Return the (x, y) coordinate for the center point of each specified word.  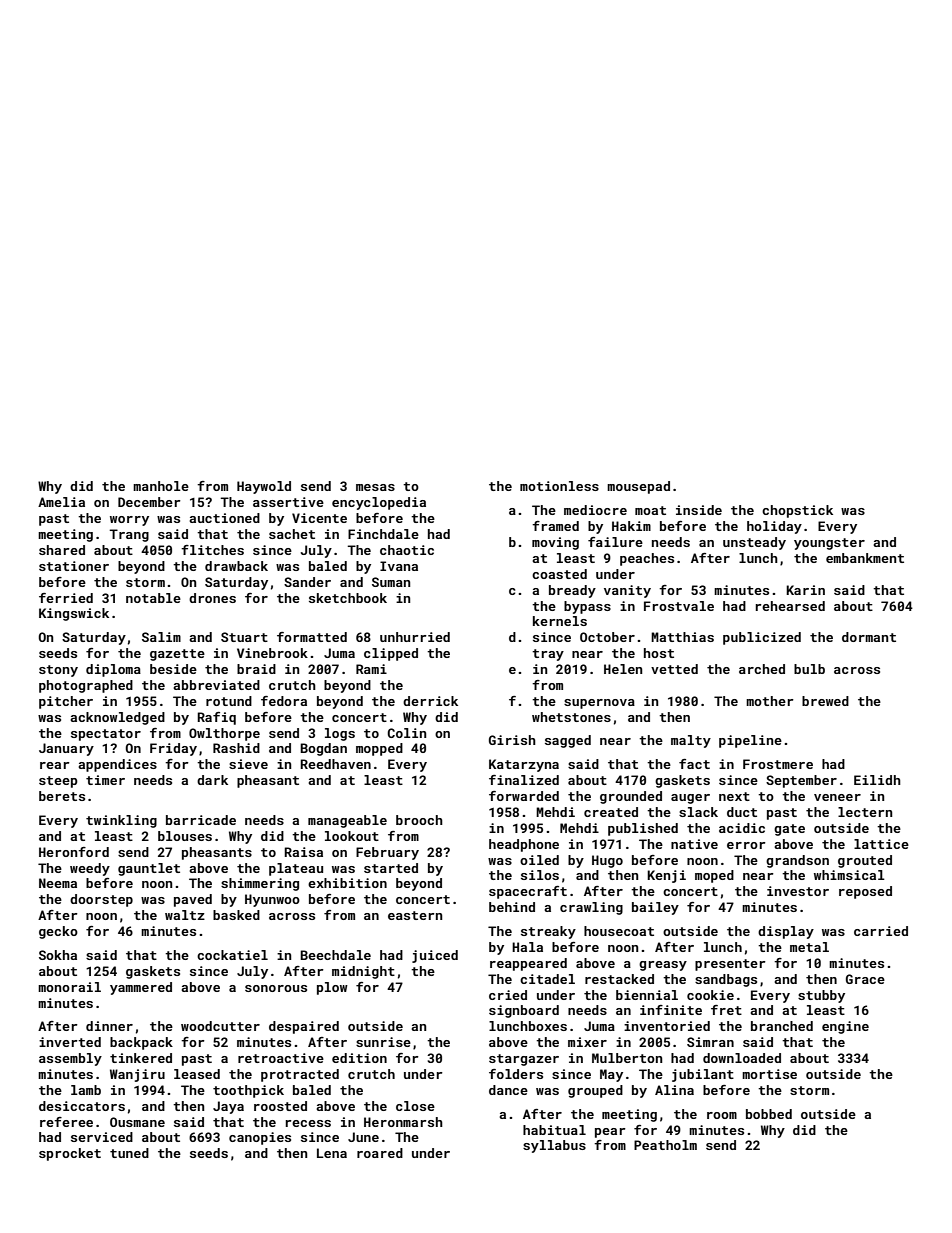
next (734, 796)
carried (881, 931)
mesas (375, 487)
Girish (512, 740)
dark (212, 780)
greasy (663, 966)
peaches (647, 559)
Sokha (58, 955)
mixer (587, 1042)
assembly (70, 1059)
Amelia (61, 502)
